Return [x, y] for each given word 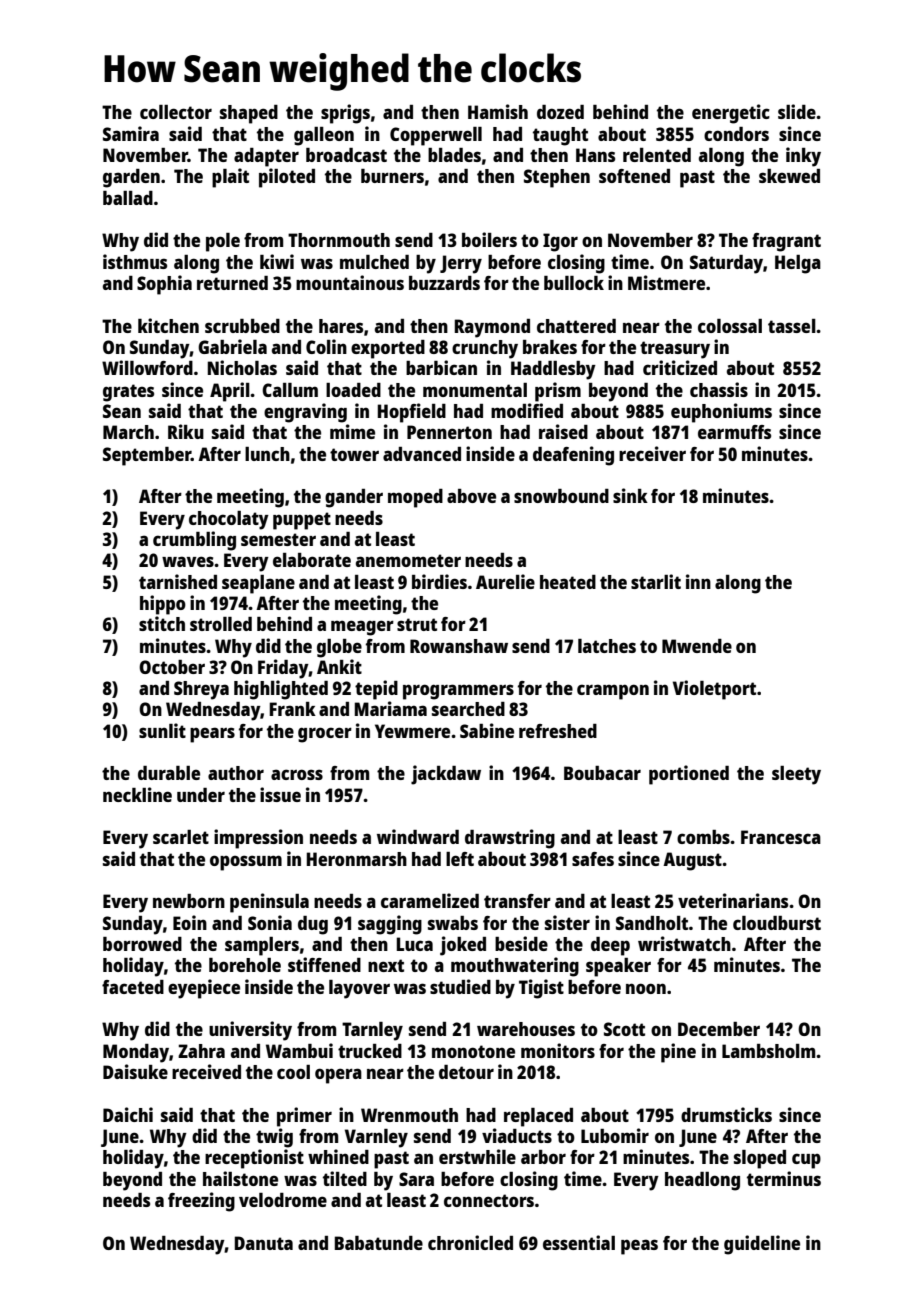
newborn [189, 901]
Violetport [714, 690]
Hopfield [412, 413]
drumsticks [726, 1114]
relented [657, 155]
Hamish [498, 111]
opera [338, 1076]
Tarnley [372, 1031]
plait [230, 178]
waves [188, 561]
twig [274, 1138]
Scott [624, 1029]
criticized [680, 367]
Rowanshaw [459, 646]
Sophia [164, 285]
